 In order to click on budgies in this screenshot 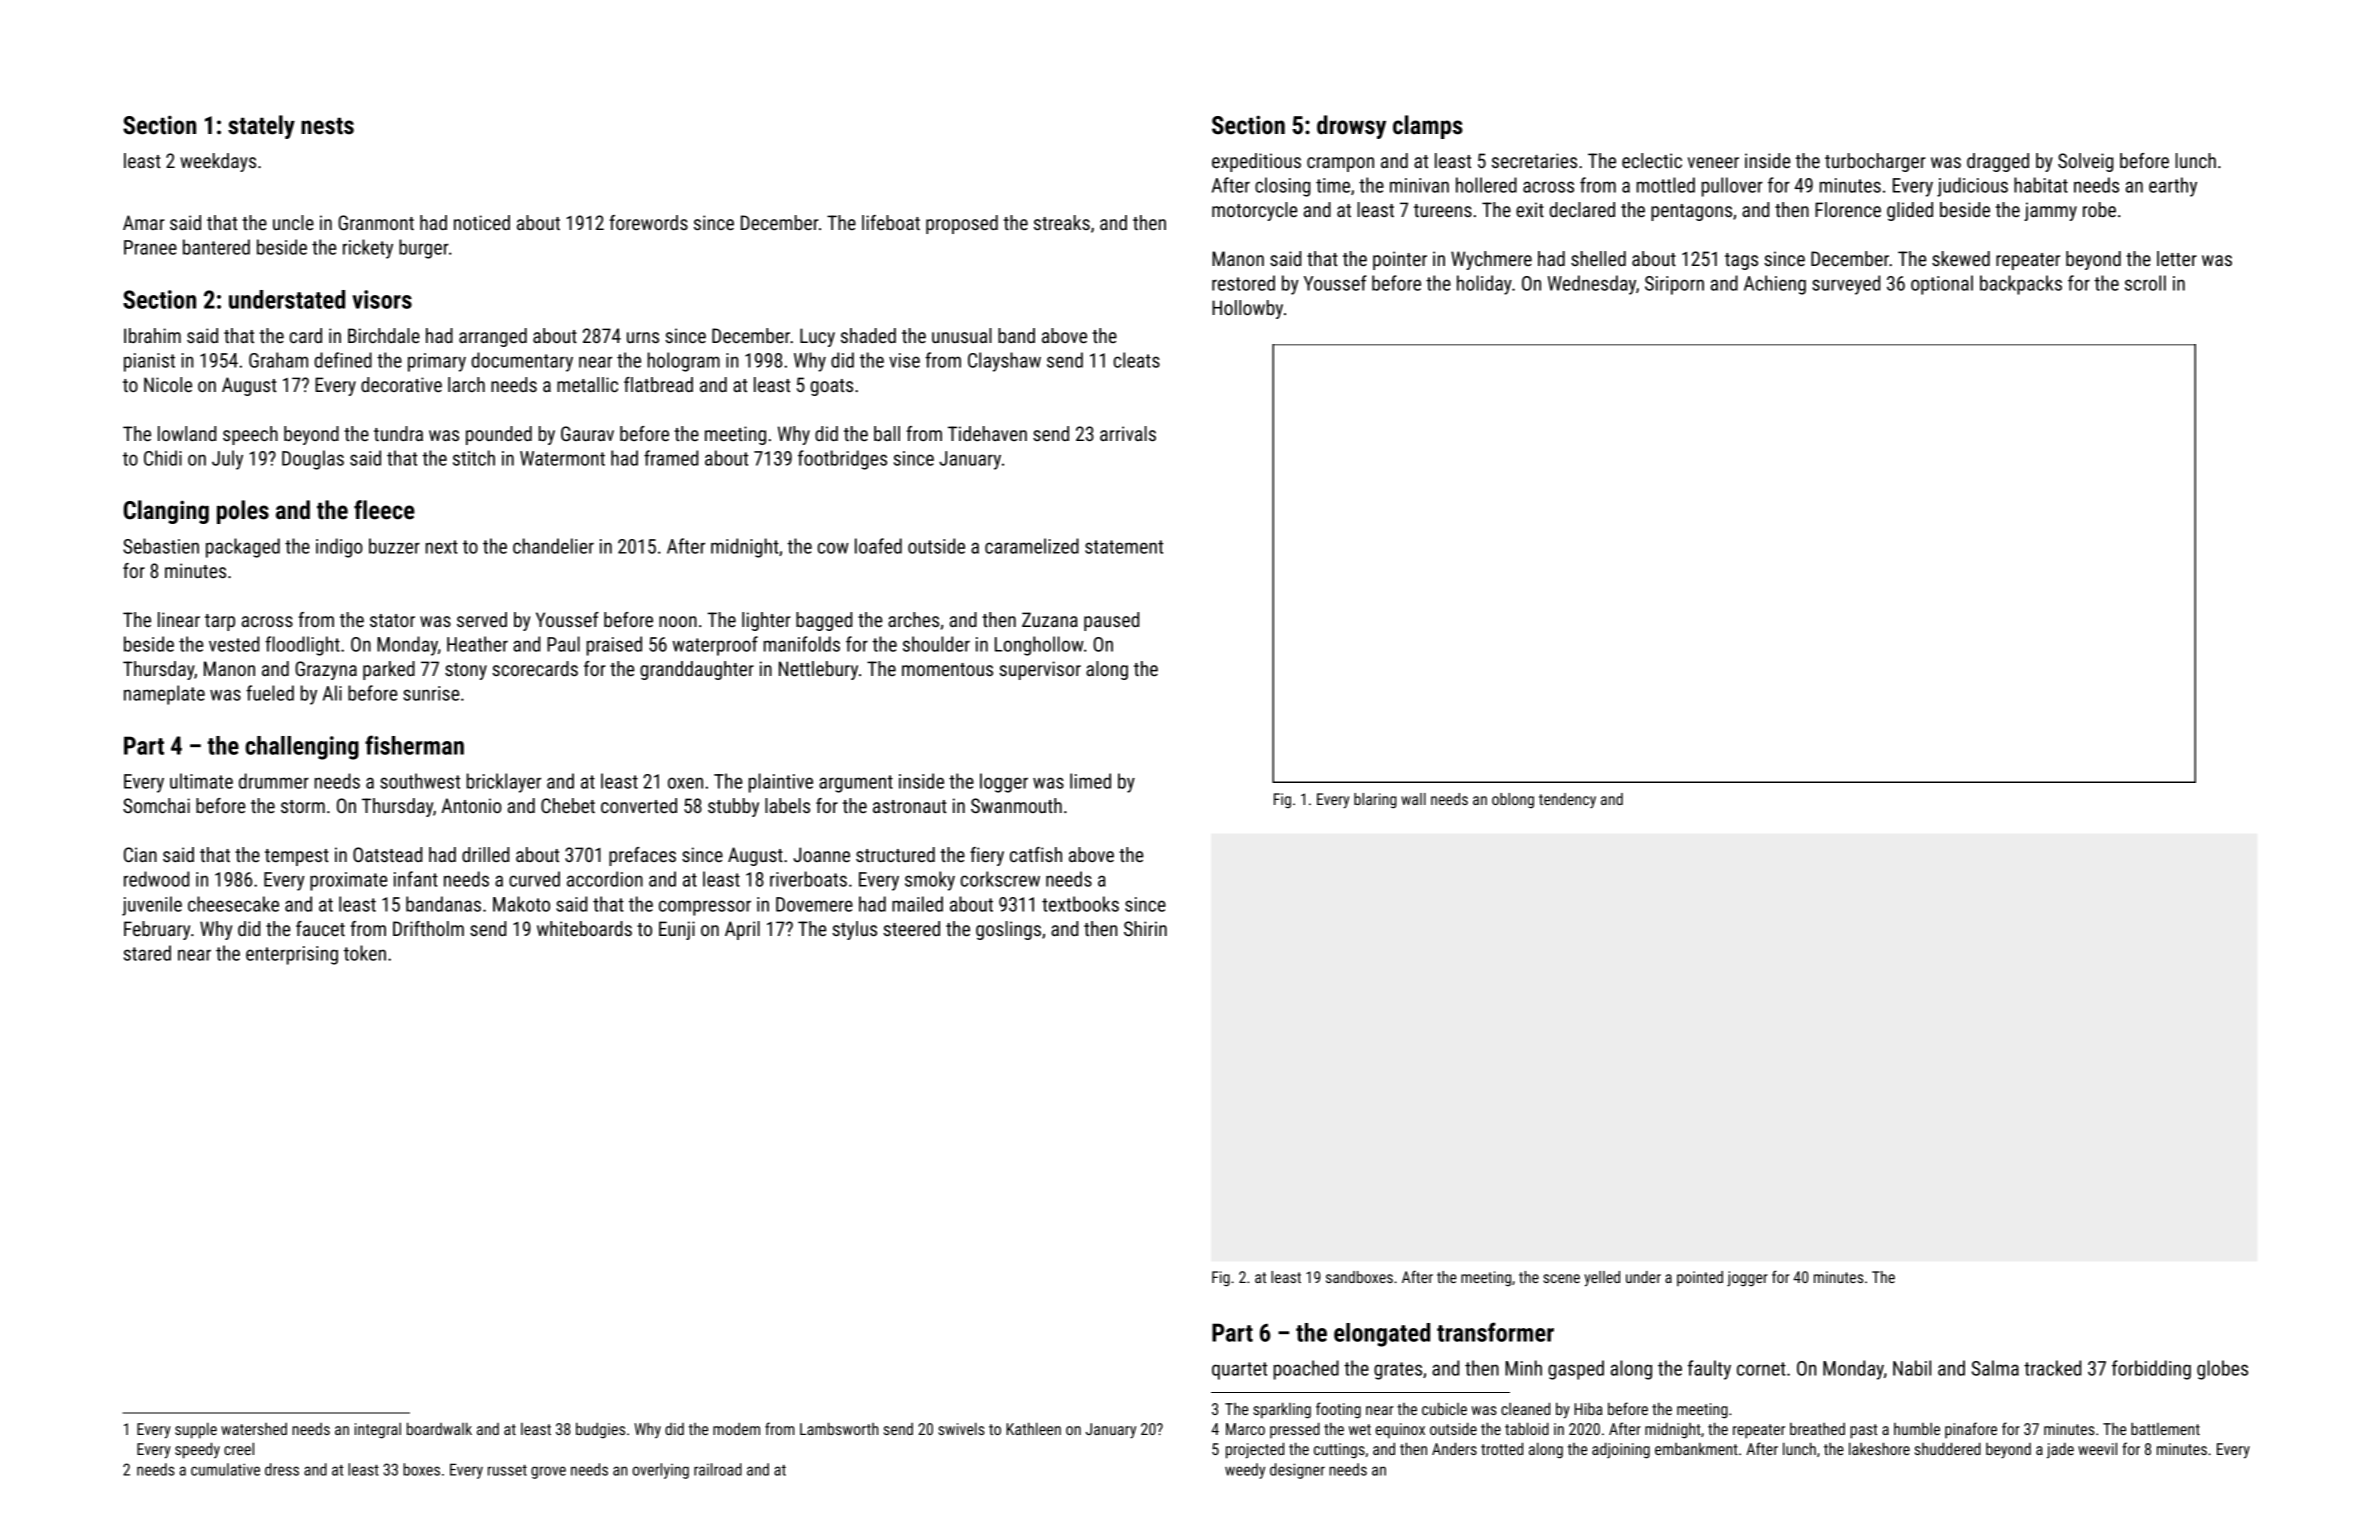, I will do `click(600, 1431)`.
